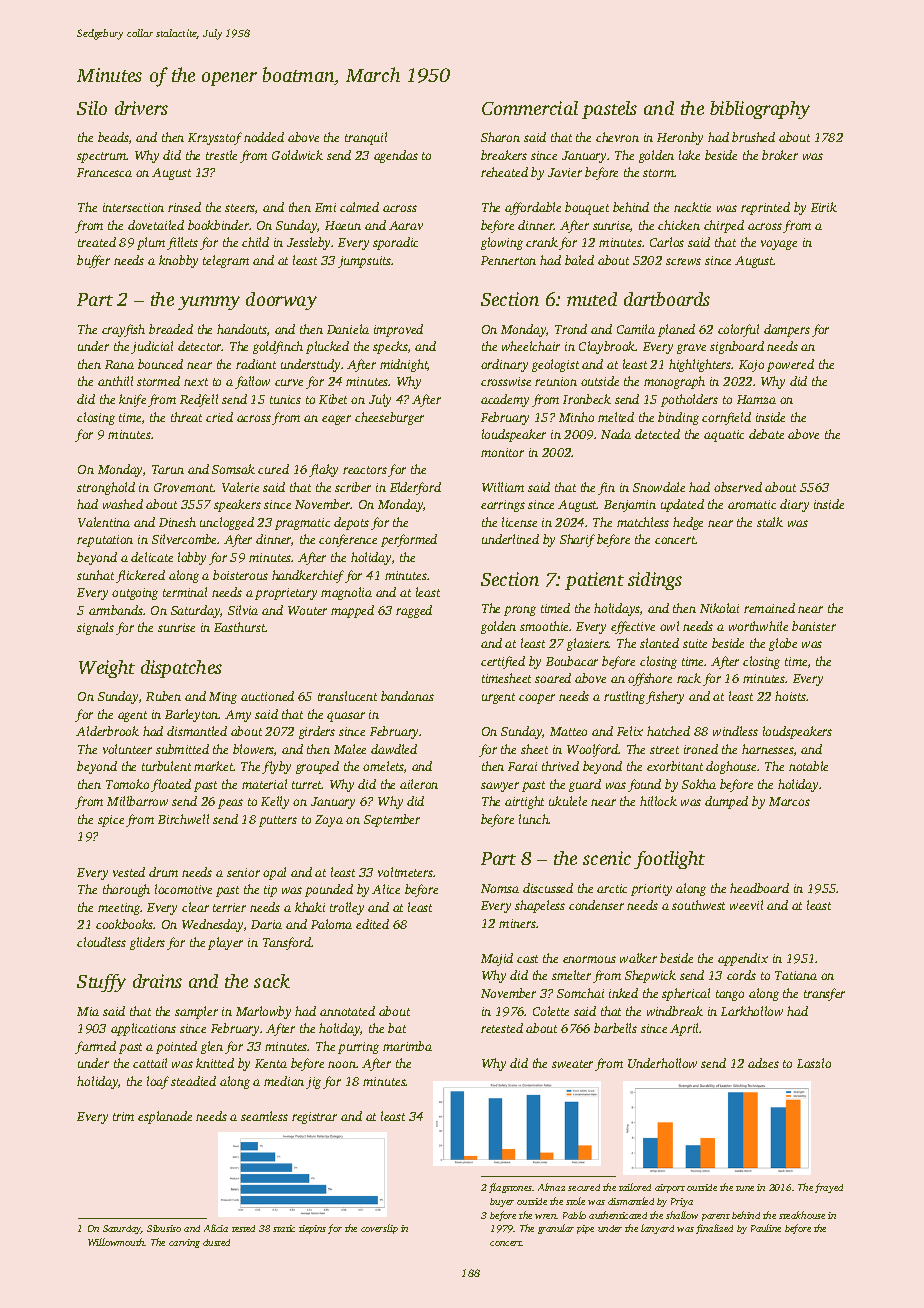 The width and height of the screenshot is (924, 1308). Describe the element at coordinates (409, 540) in the screenshot. I see `performed` at that location.
